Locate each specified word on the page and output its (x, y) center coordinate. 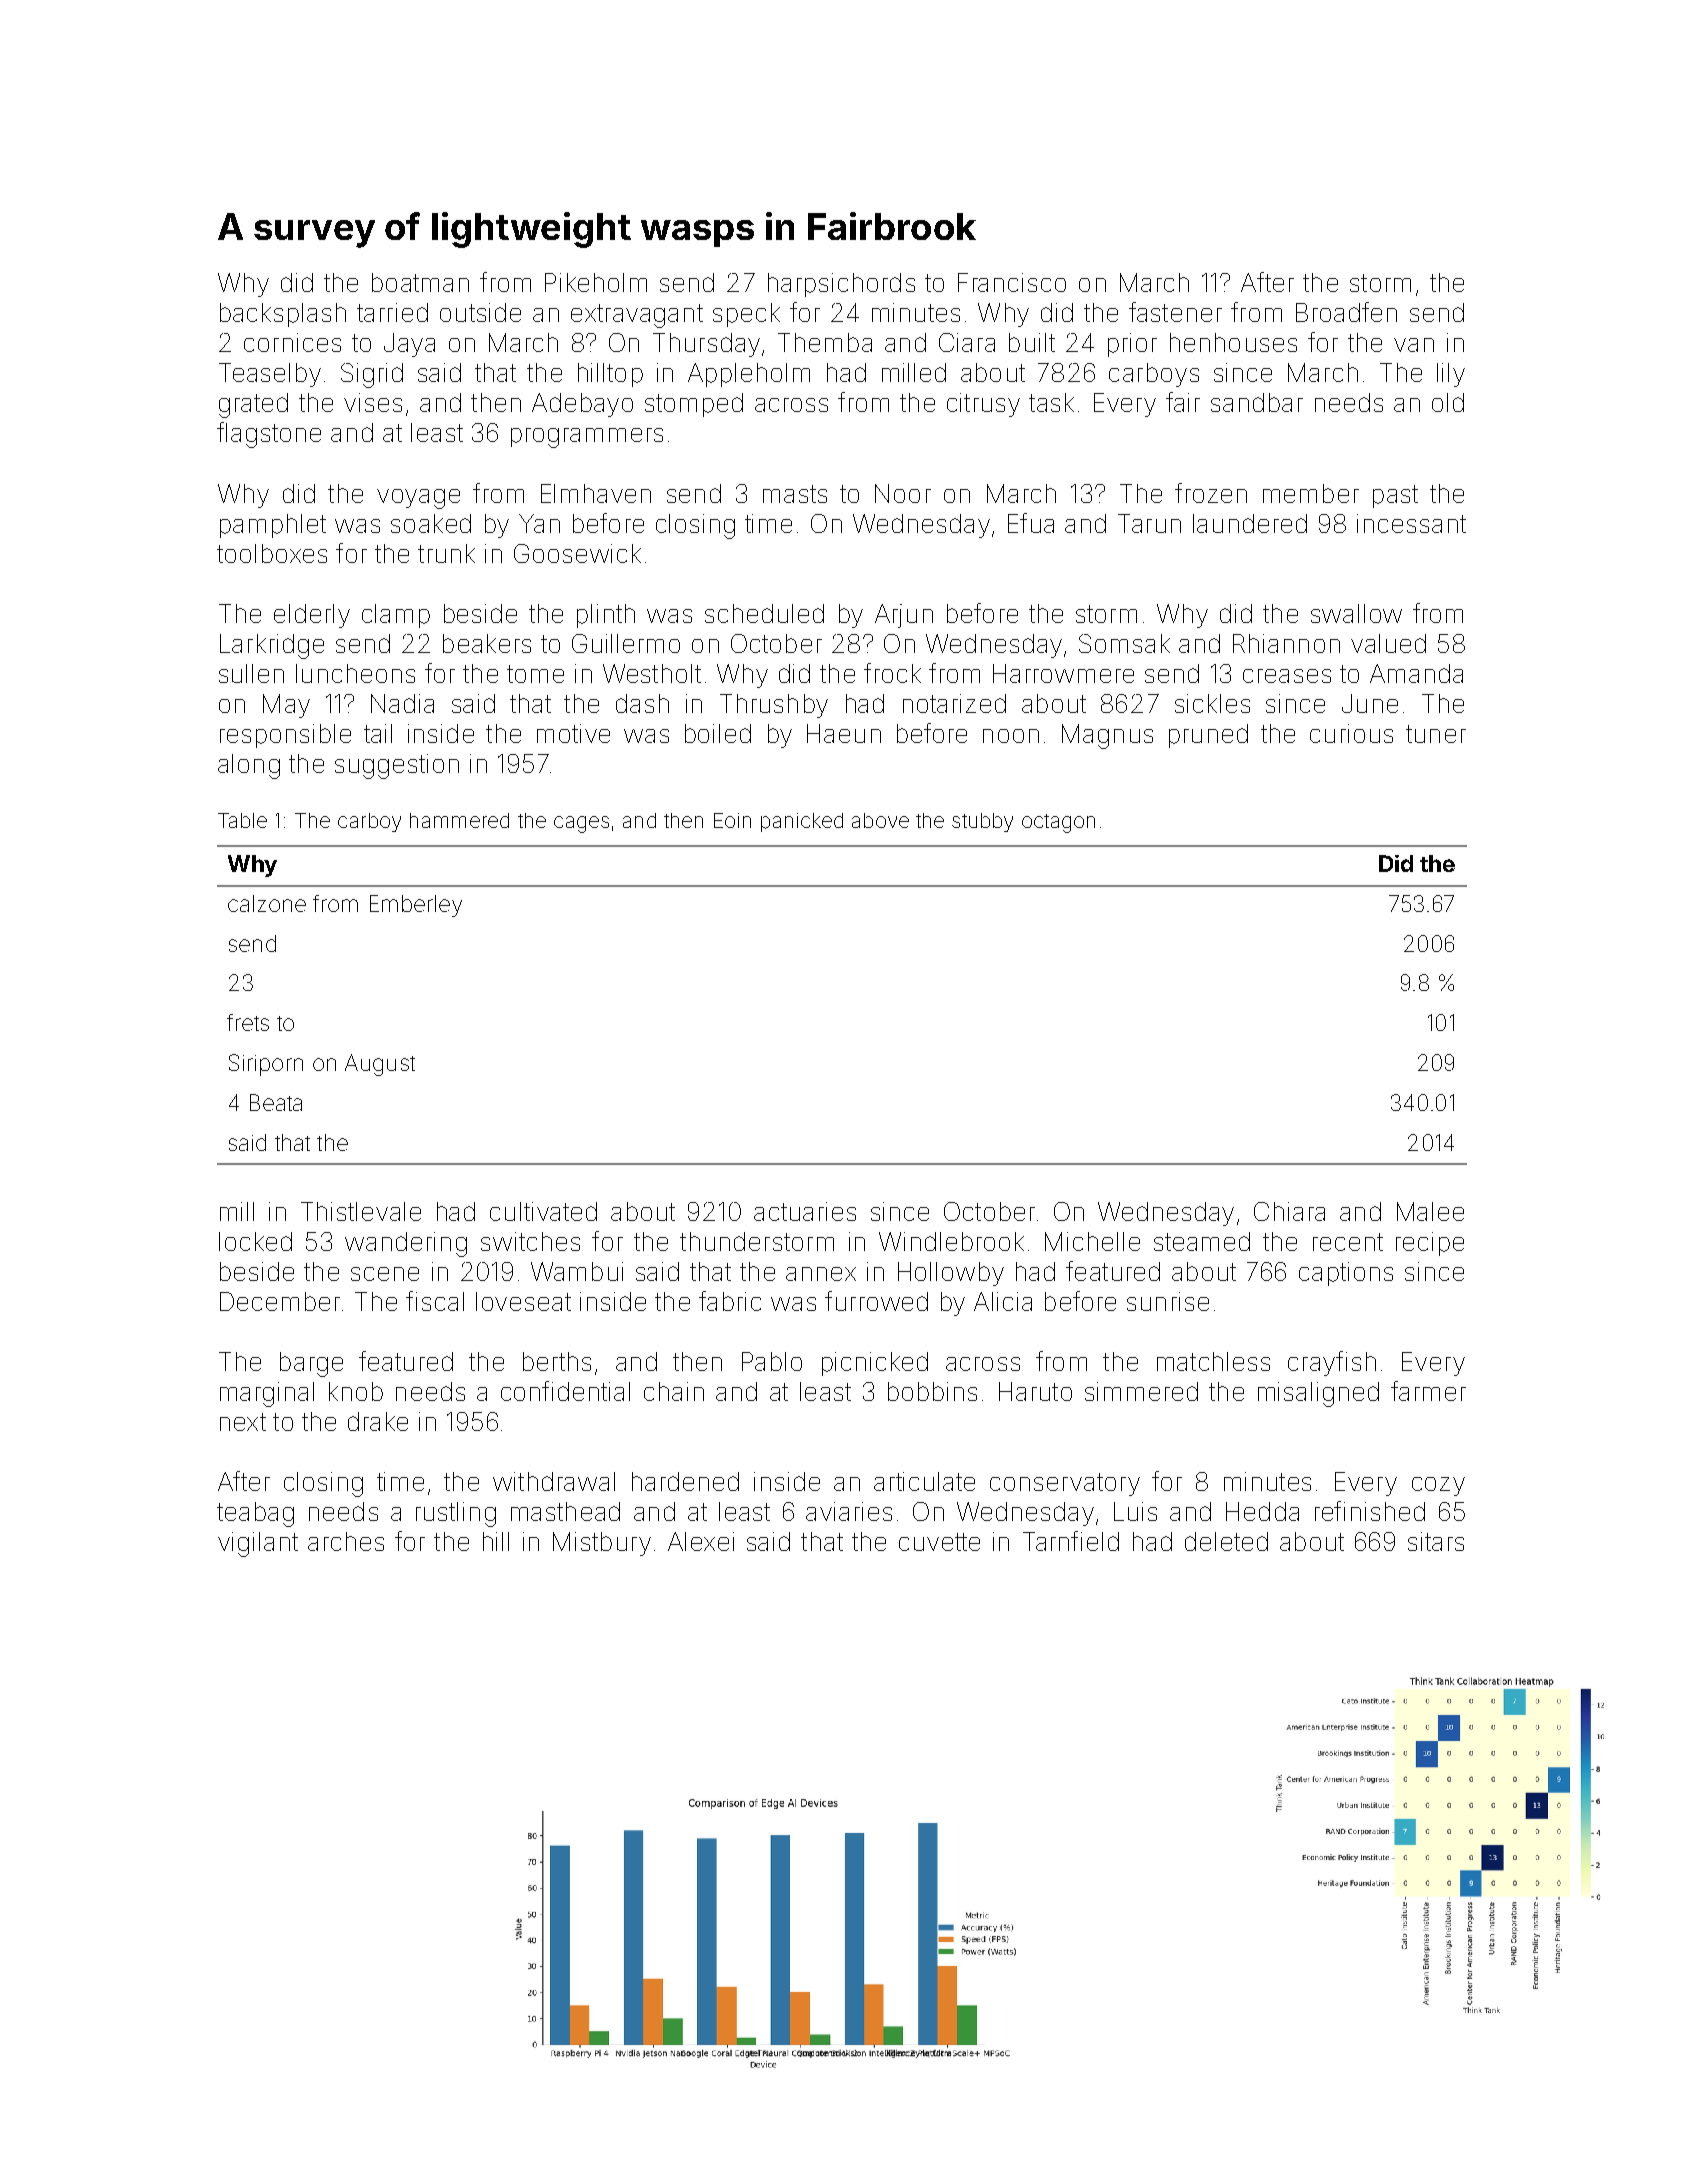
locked (255, 1241)
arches (346, 1541)
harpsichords (841, 285)
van (1414, 345)
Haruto (1035, 1391)
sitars (1436, 1541)
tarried (392, 312)
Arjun (904, 616)
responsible (285, 736)
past (1395, 496)
